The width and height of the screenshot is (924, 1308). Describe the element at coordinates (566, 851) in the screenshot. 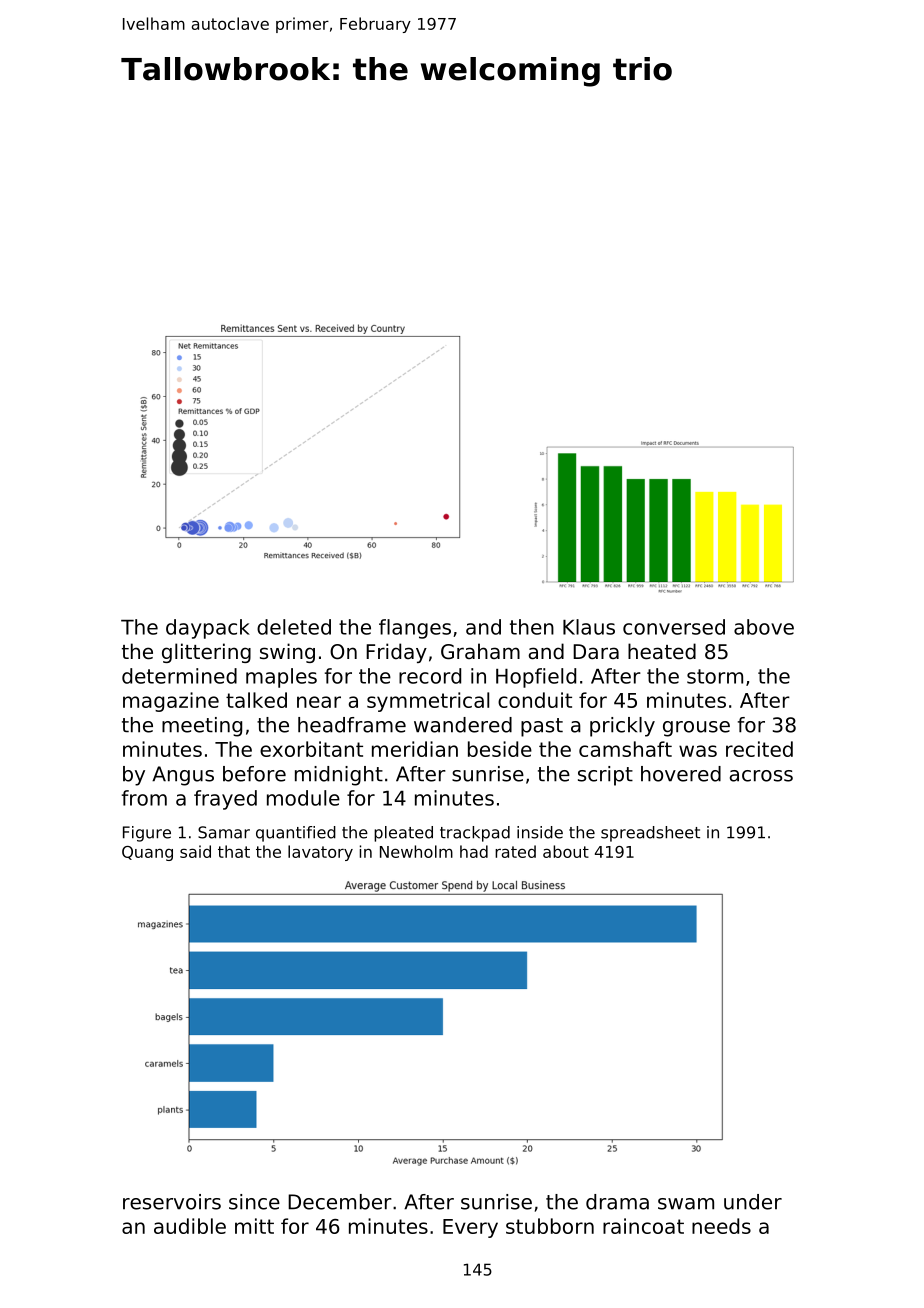

I see `about` at that location.
